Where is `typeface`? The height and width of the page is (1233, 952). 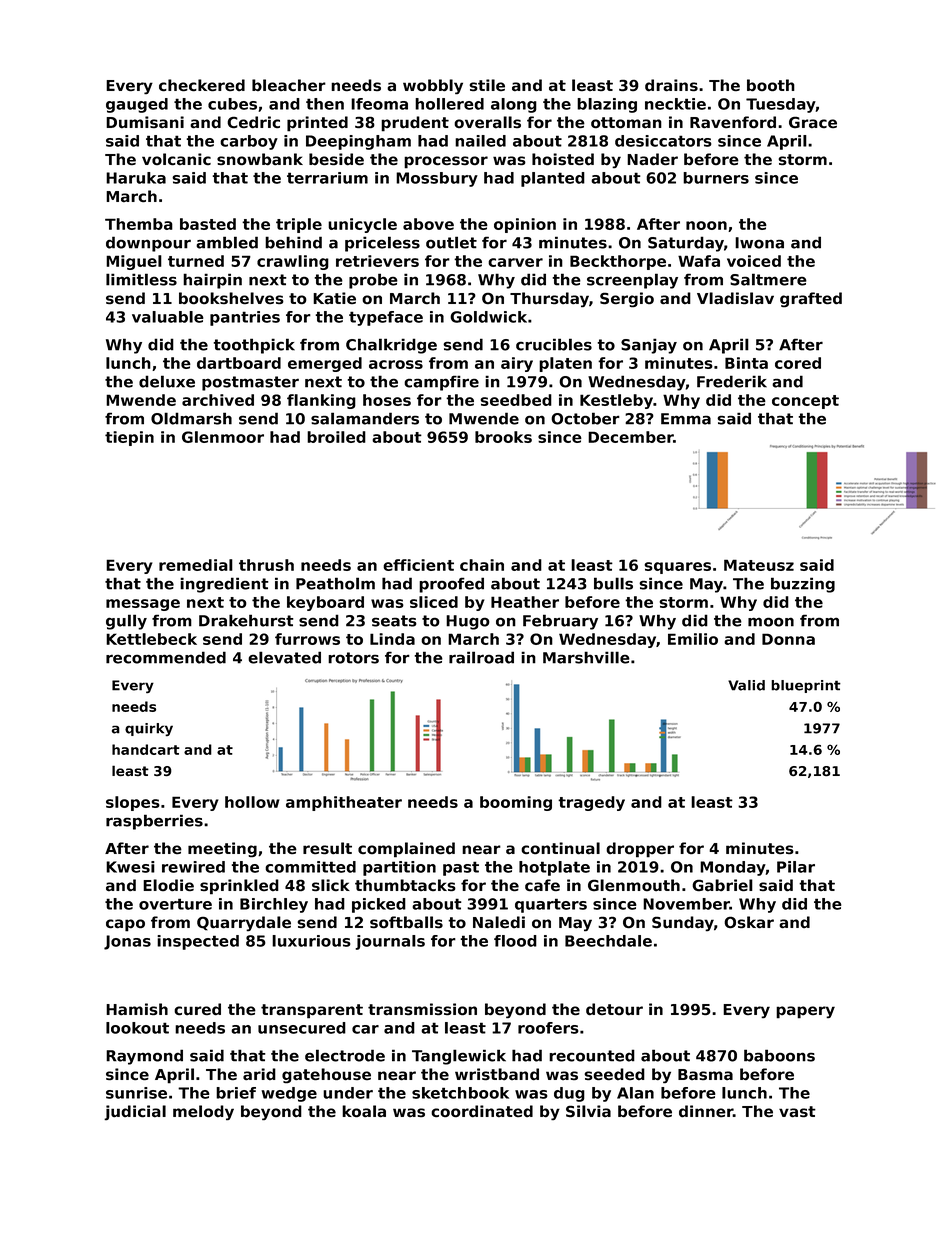
typeface is located at coordinates (386, 318).
